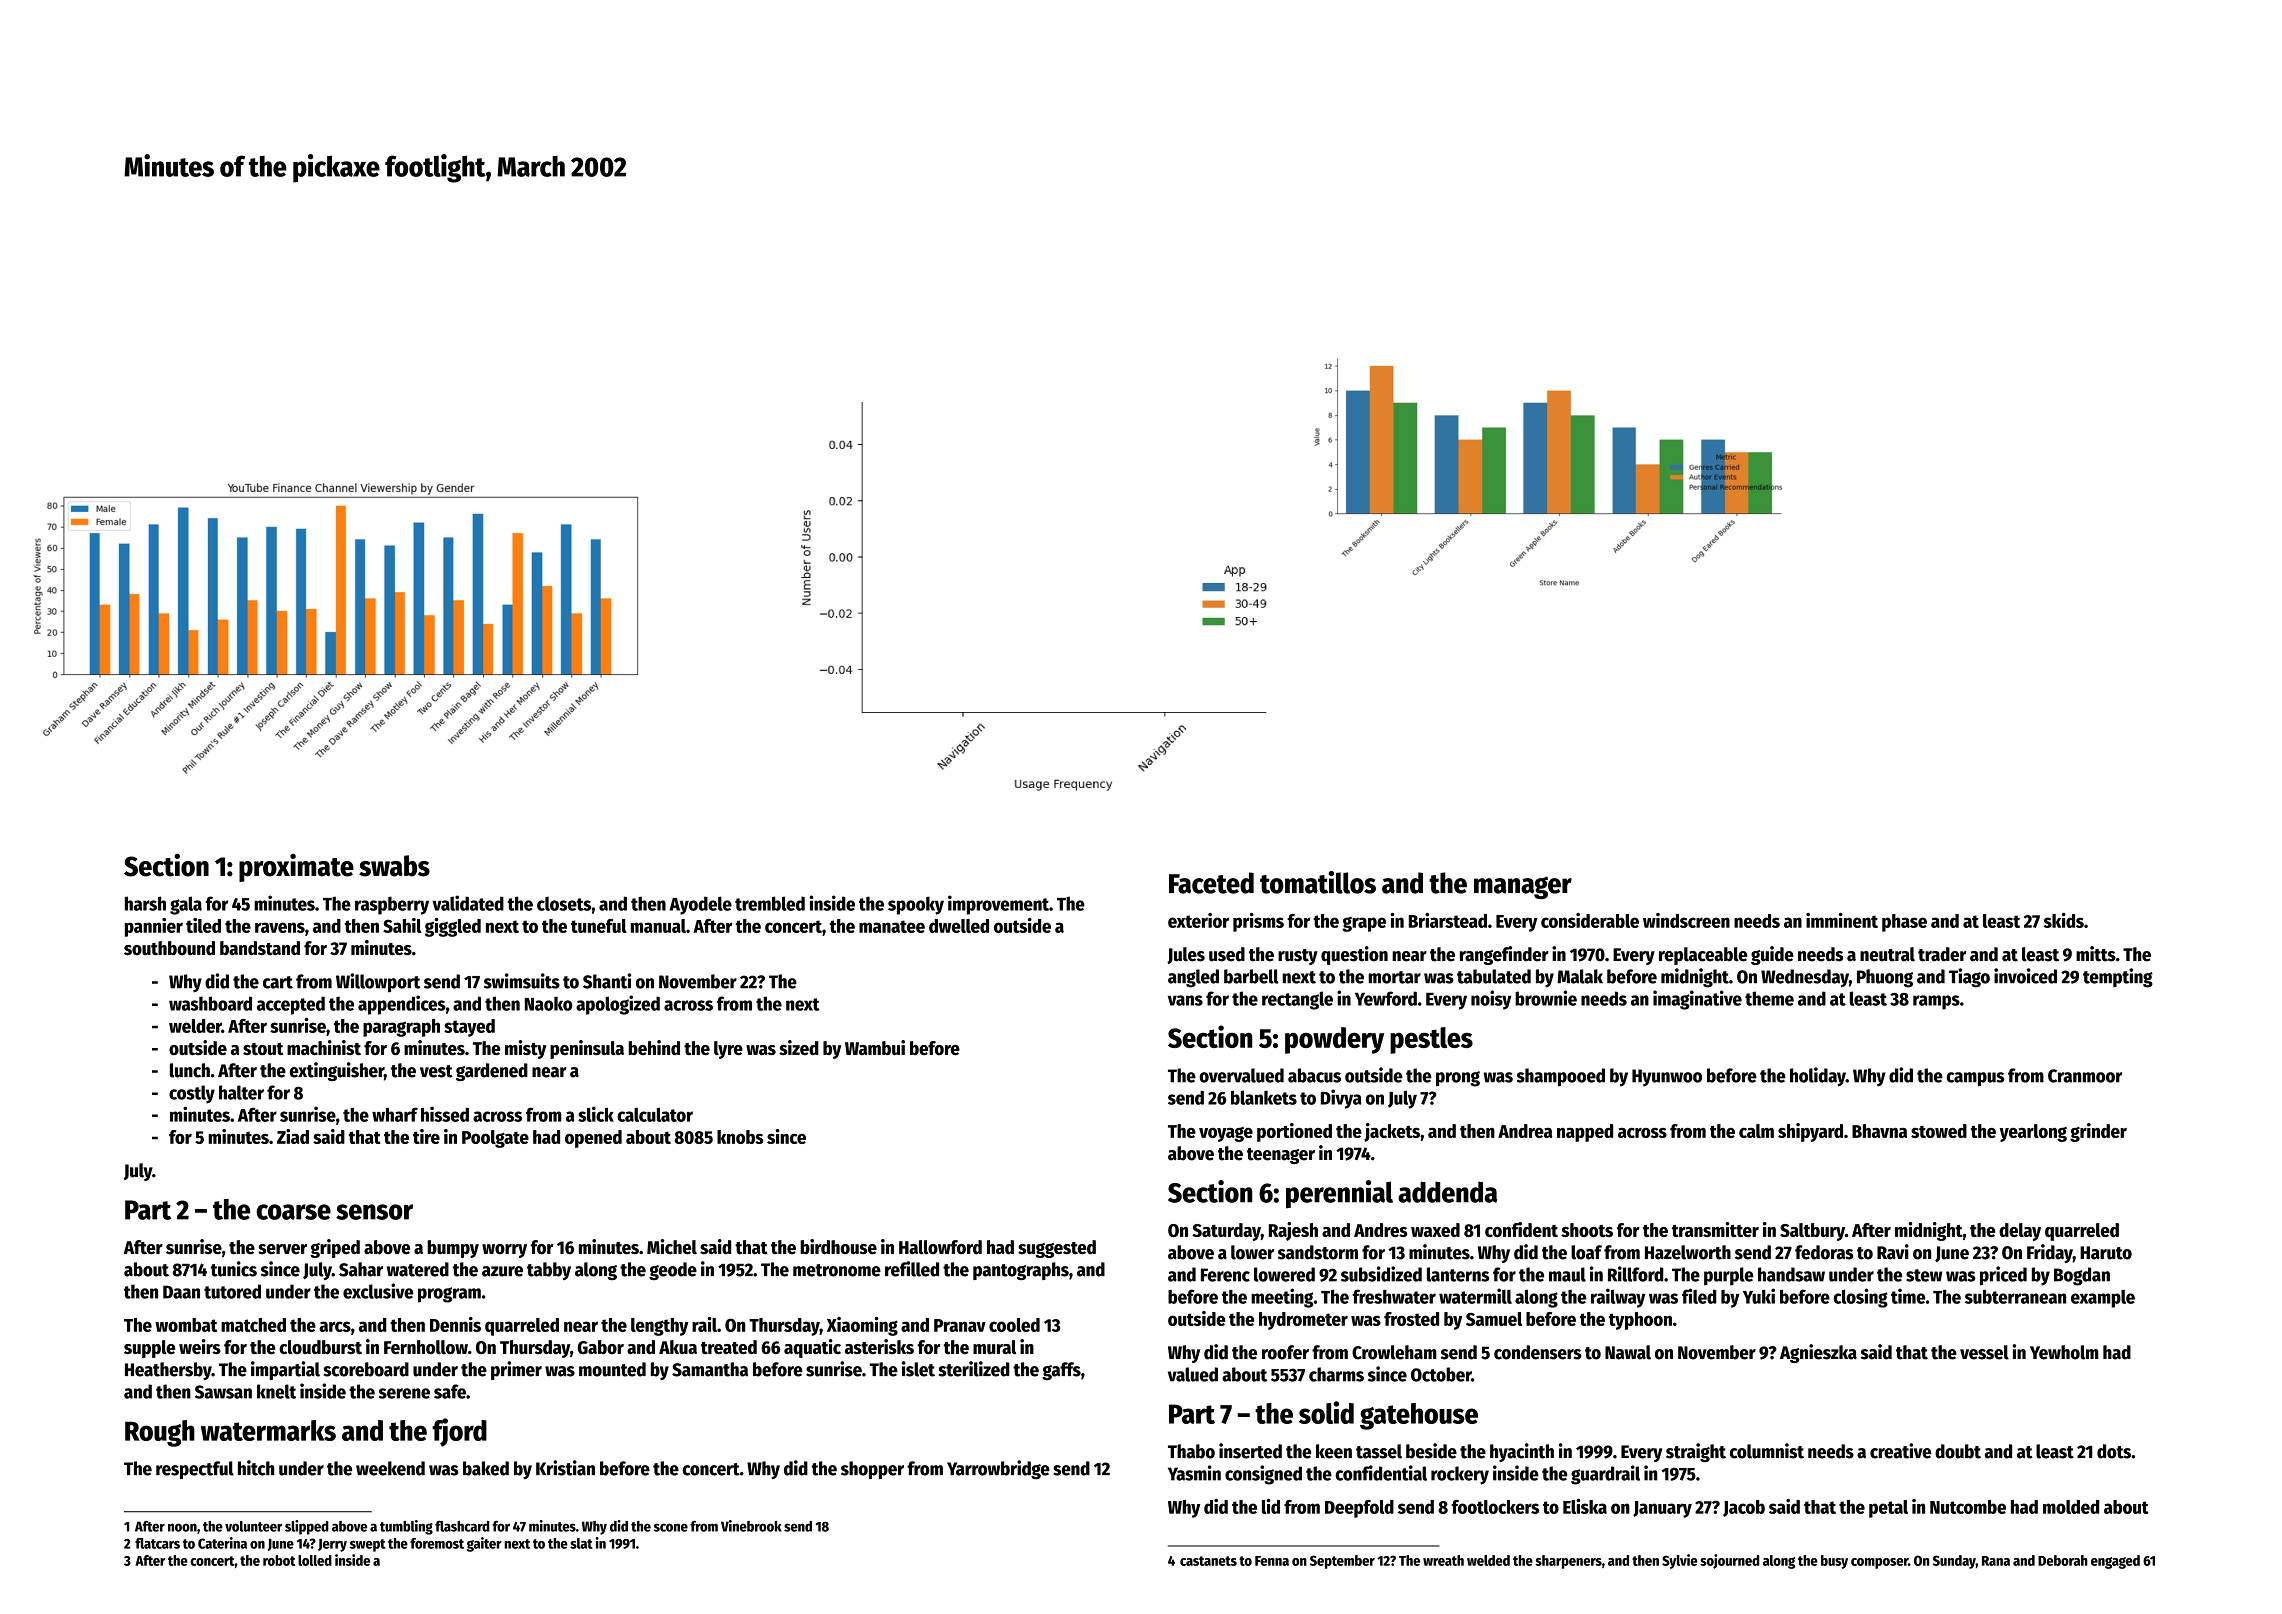 Image resolution: width=2282 pixels, height=1614 pixels. Describe the element at coordinates (2118, 978) in the screenshot. I see `tempting` at that location.
